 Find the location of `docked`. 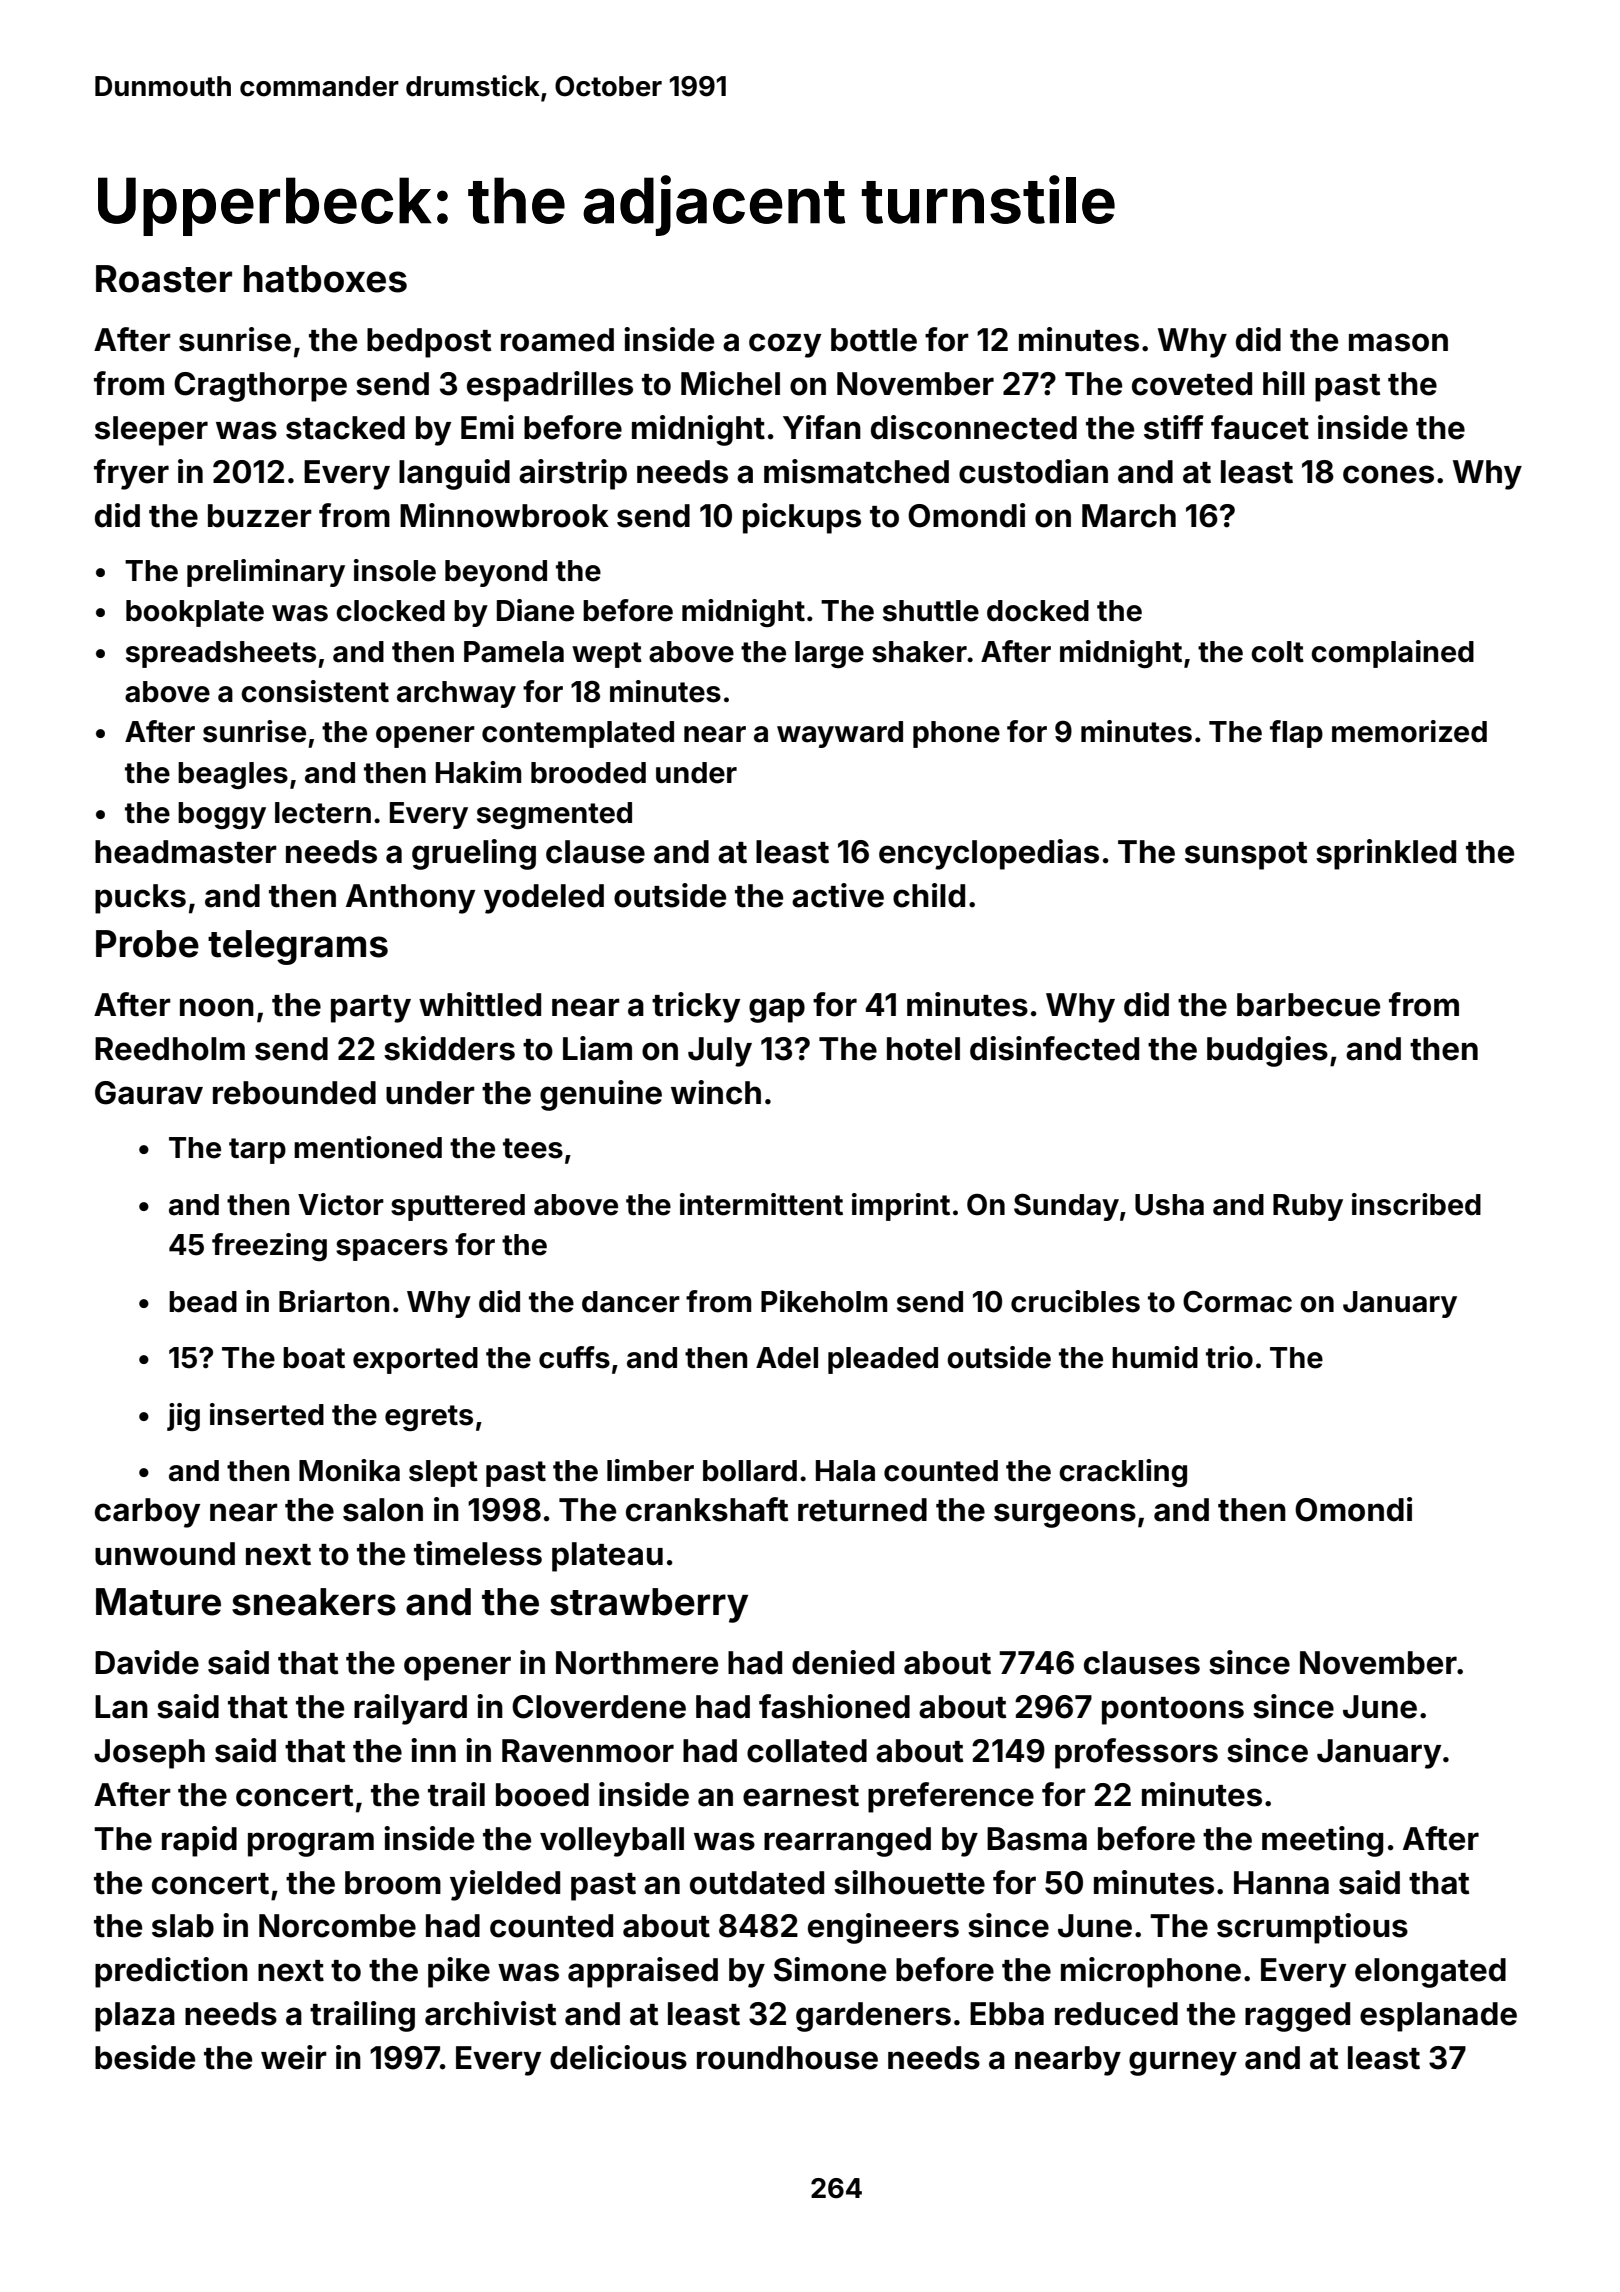

docked is located at coordinates (1038, 611).
